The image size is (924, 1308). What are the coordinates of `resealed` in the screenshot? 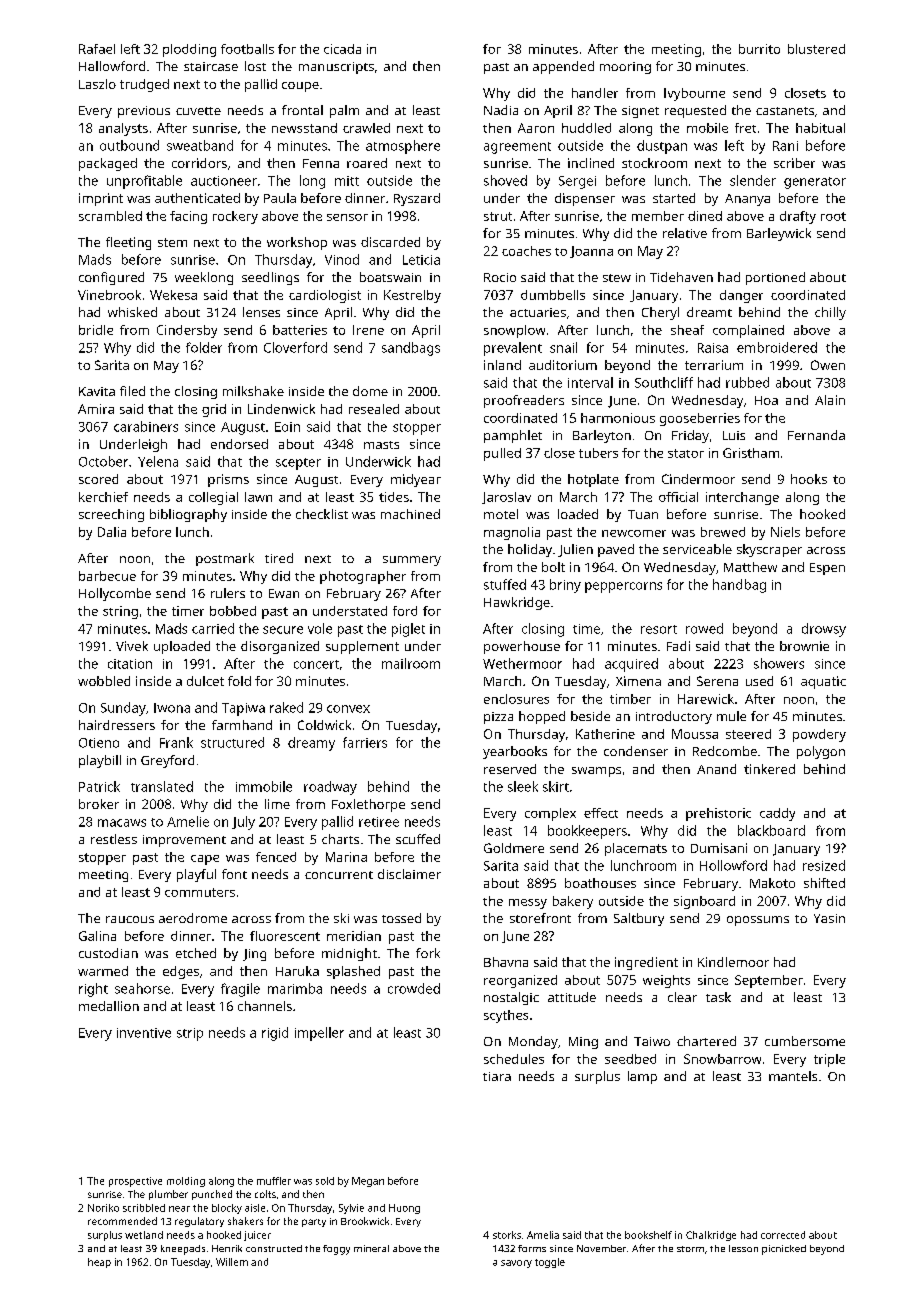 It's located at (374, 409).
